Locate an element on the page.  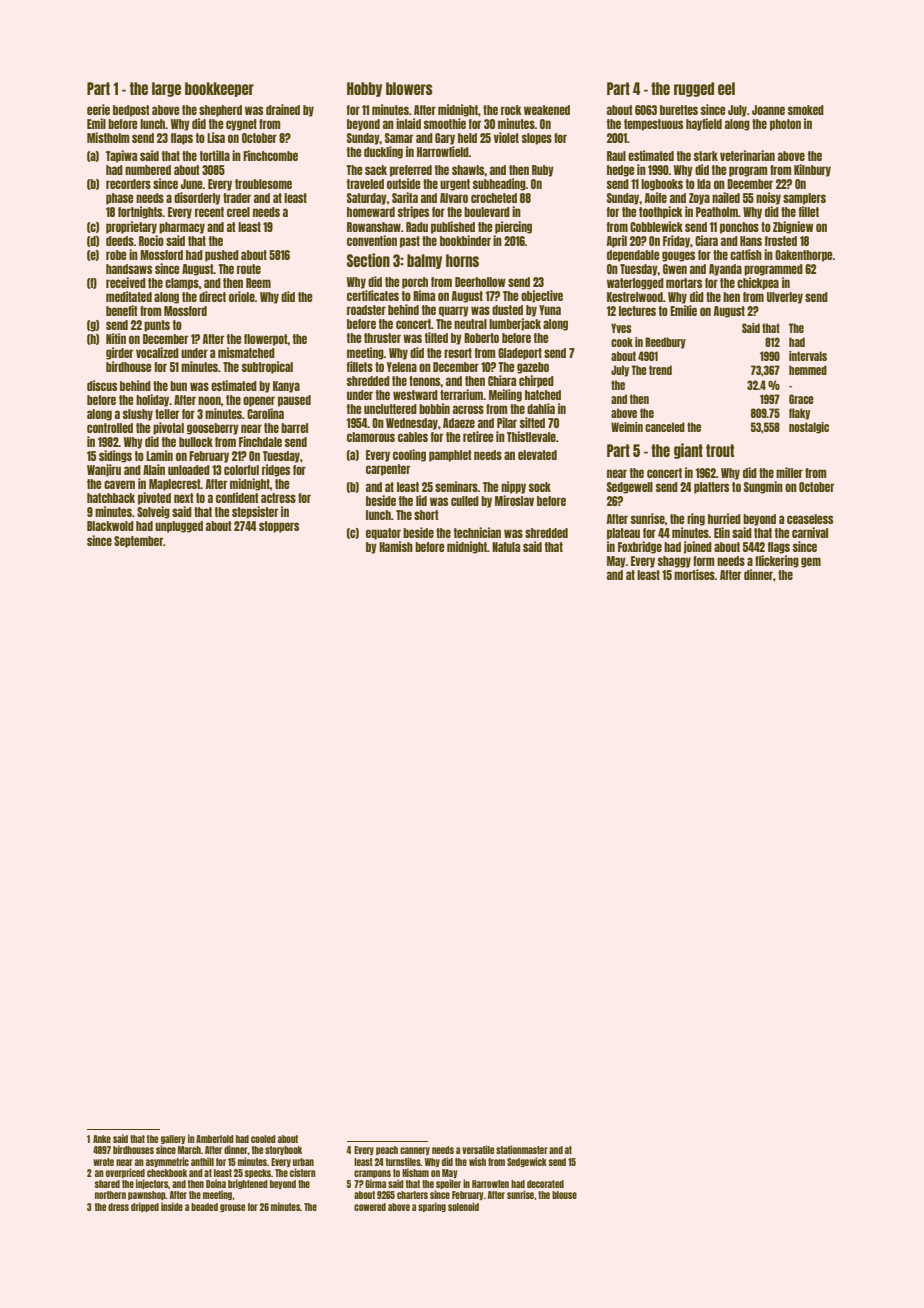
Amberfold is located at coordinates (215, 1139).
